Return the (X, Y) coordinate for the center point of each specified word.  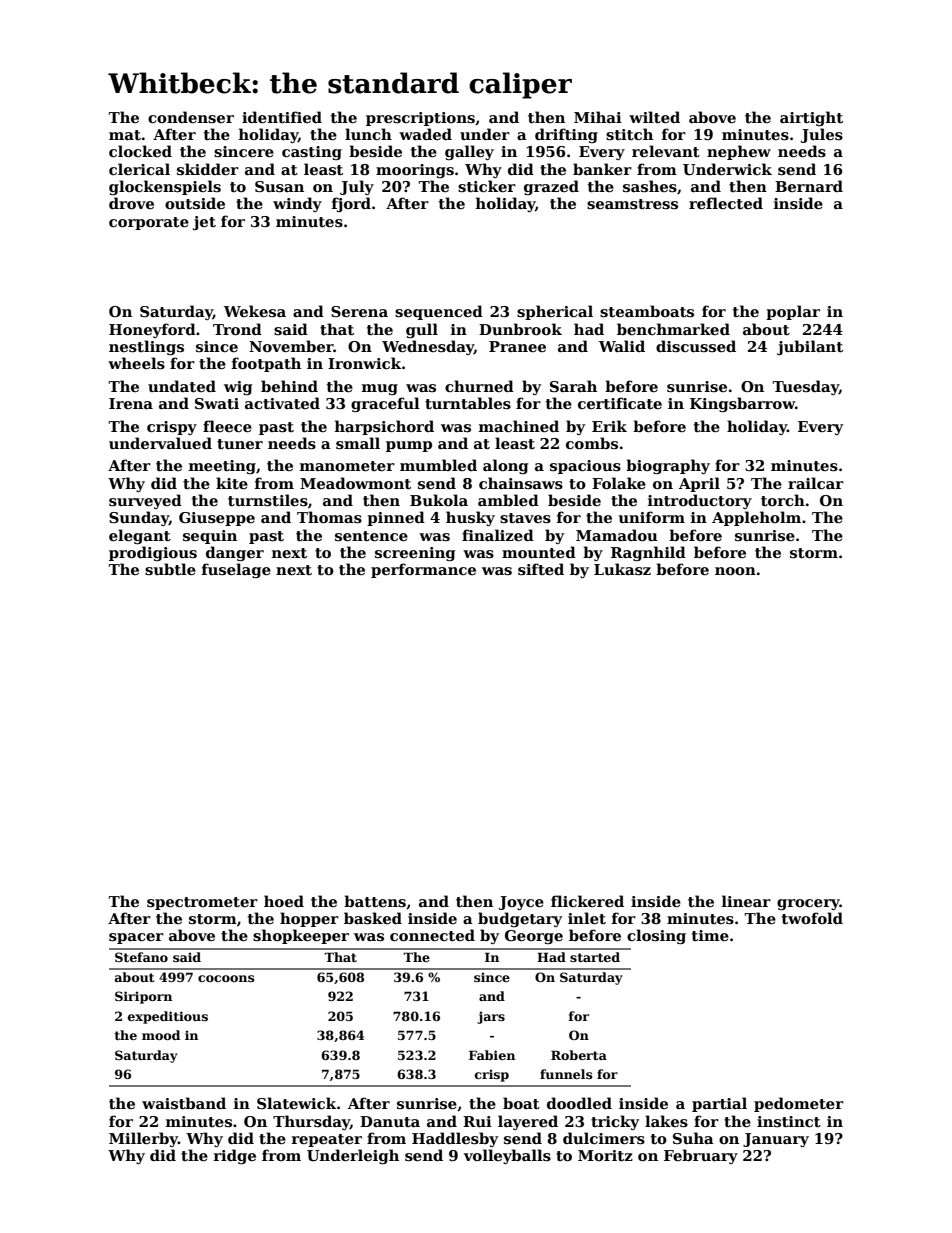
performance (423, 570)
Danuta (390, 1121)
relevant (666, 151)
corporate (149, 223)
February (701, 1156)
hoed (284, 901)
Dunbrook (520, 329)
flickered (587, 901)
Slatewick (297, 1103)
